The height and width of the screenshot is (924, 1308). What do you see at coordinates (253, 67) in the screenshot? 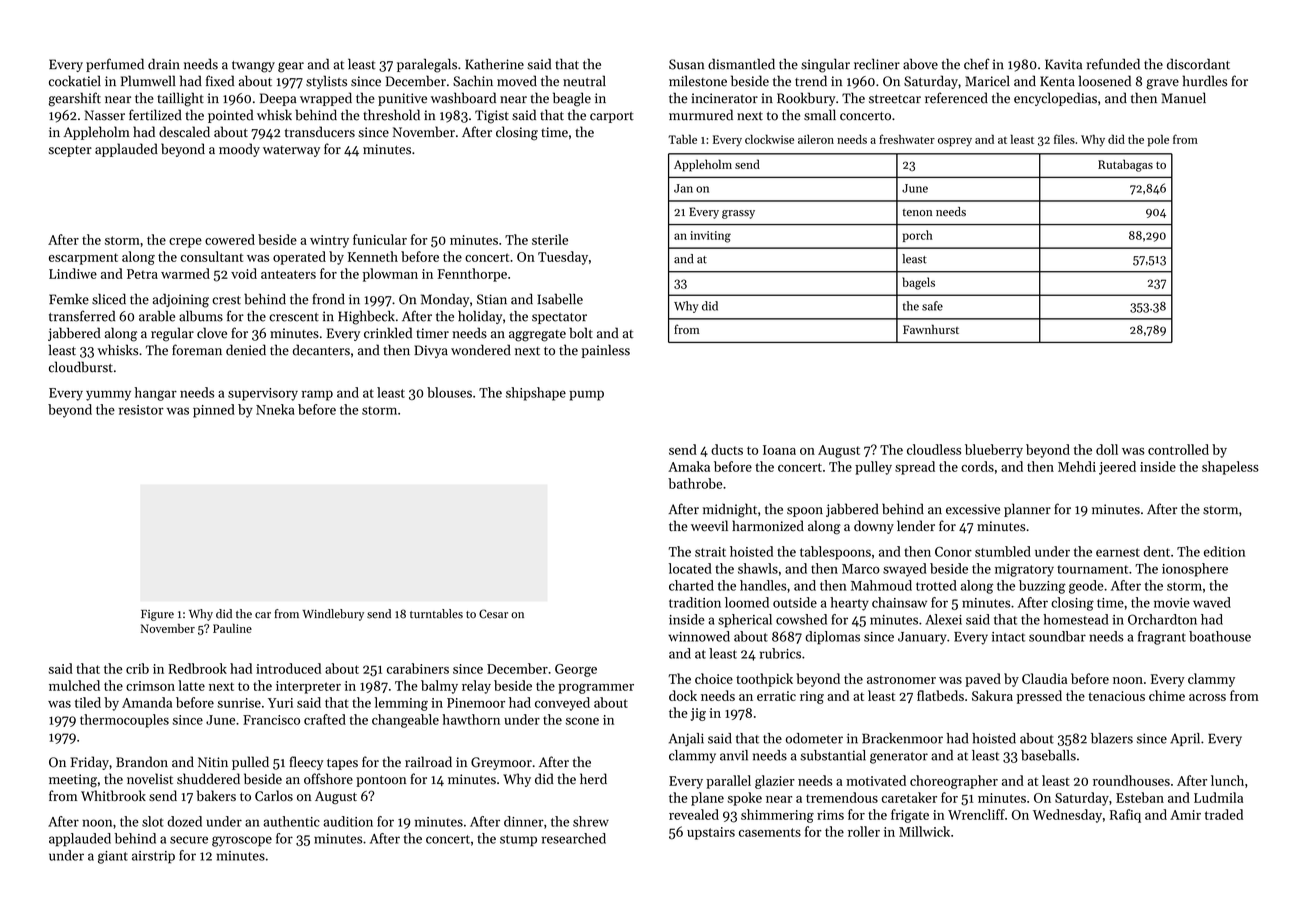
I see `twangy` at bounding box center [253, 67].
